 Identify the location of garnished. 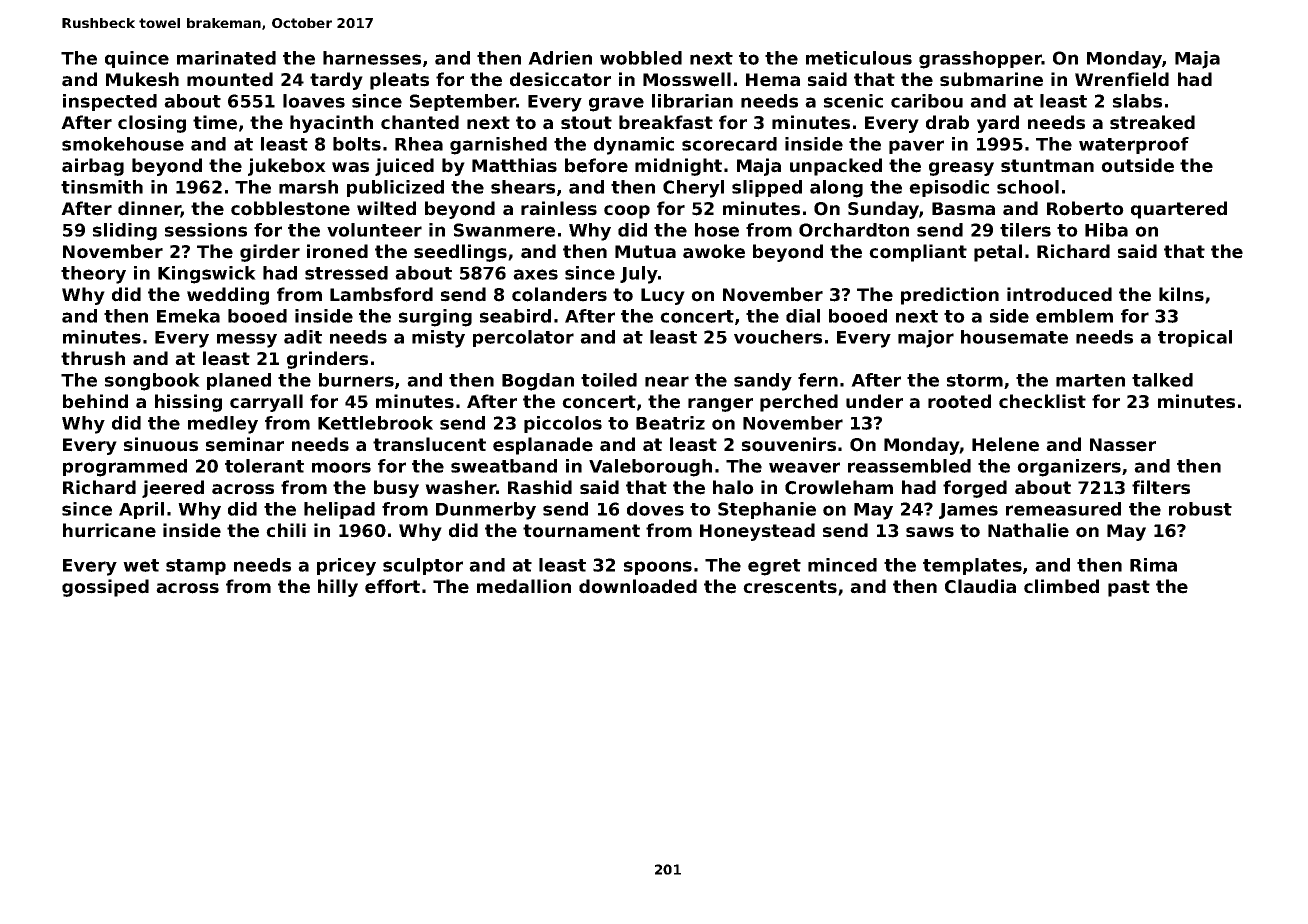
(498, 146).
